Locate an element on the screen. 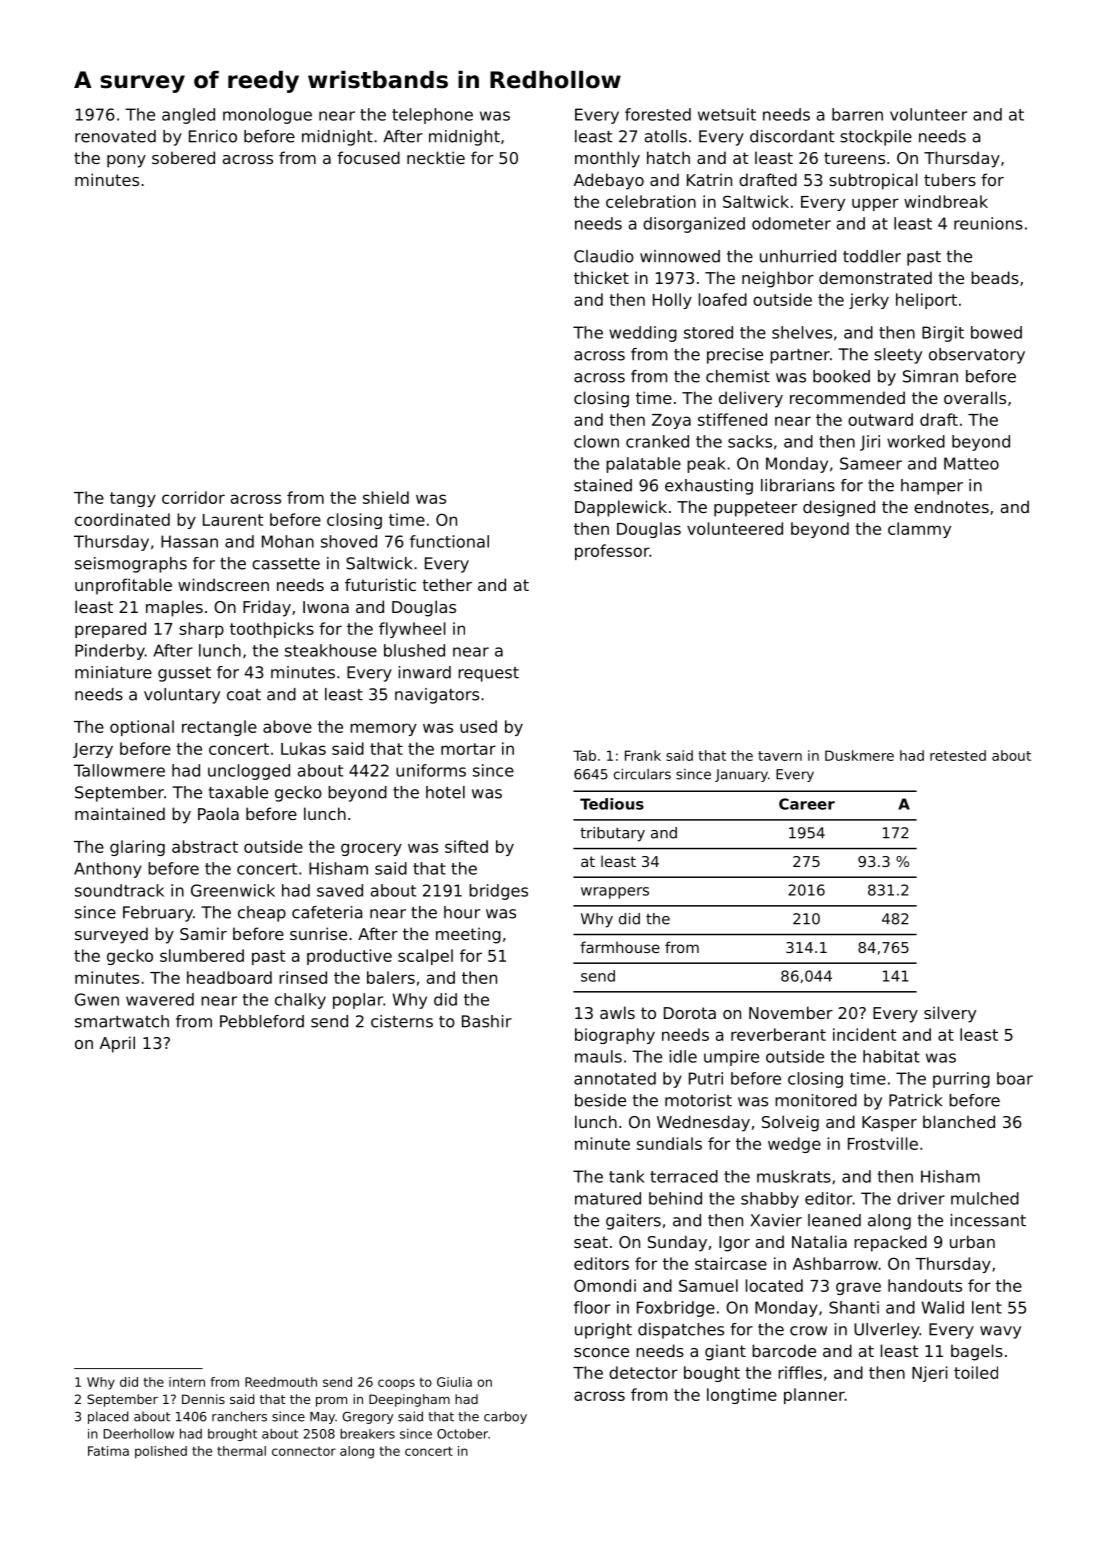 The image size is (1107, 1566). seat is located at coordinates (591, 1242).
